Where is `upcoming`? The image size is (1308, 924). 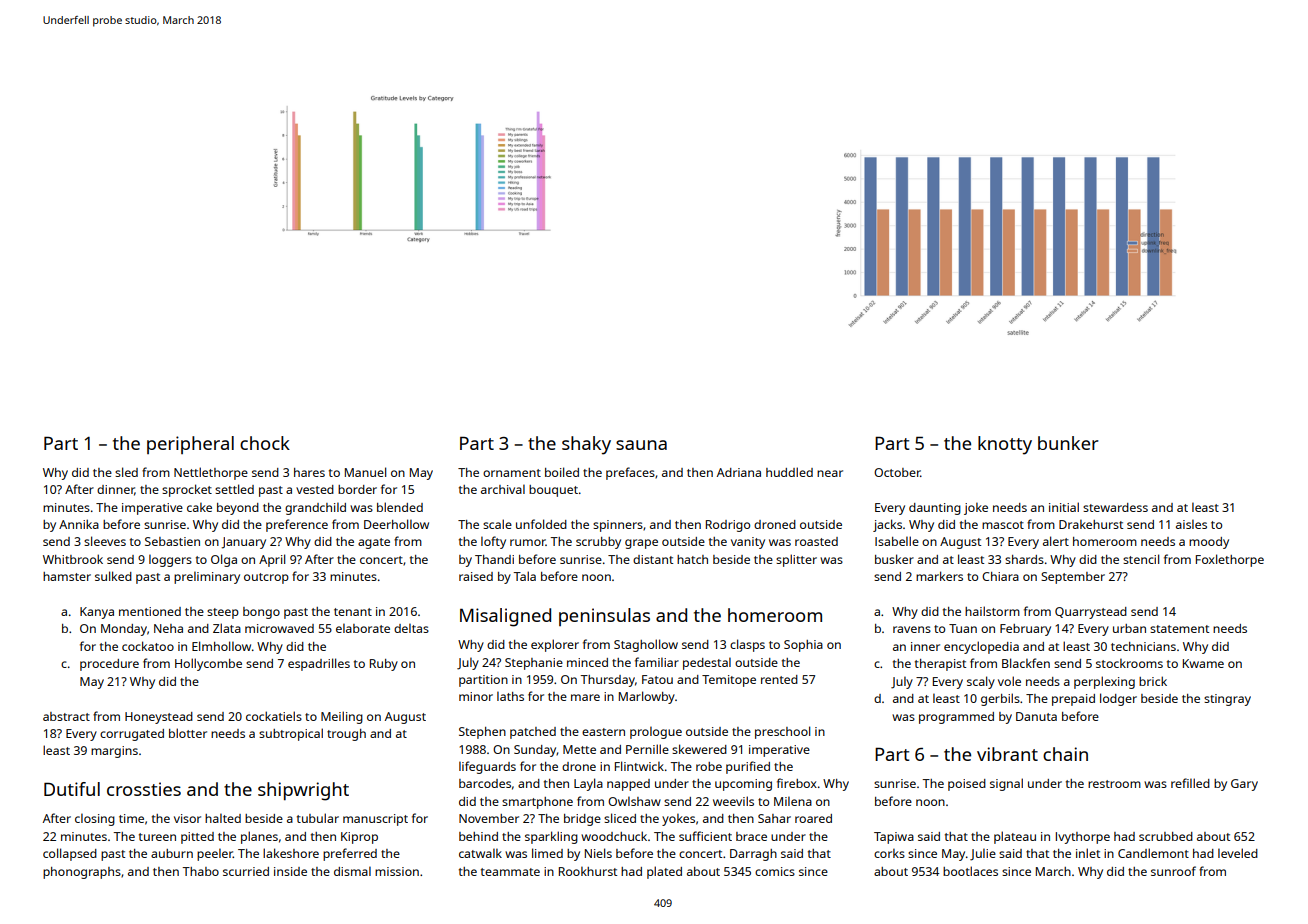 upcoming is located at coordinates (743, 785).
